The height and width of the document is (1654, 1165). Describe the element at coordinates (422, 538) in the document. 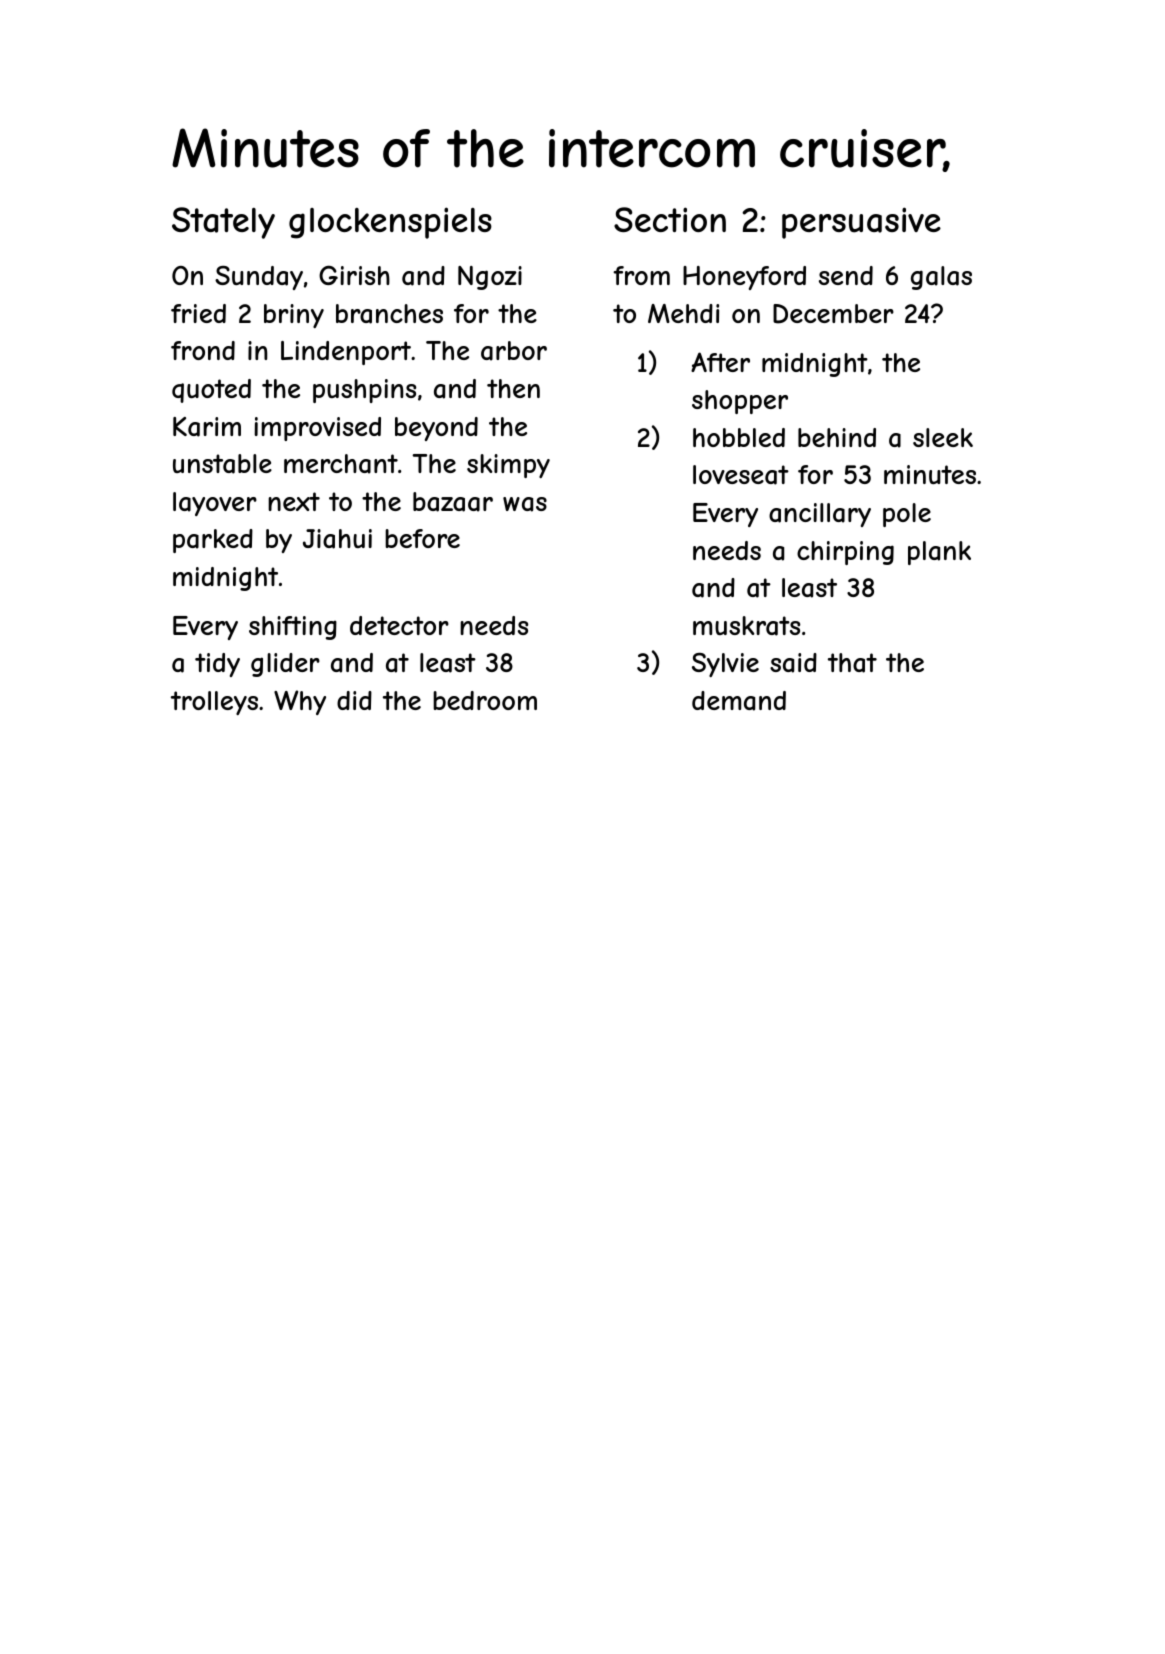

I see `before` at that location.
